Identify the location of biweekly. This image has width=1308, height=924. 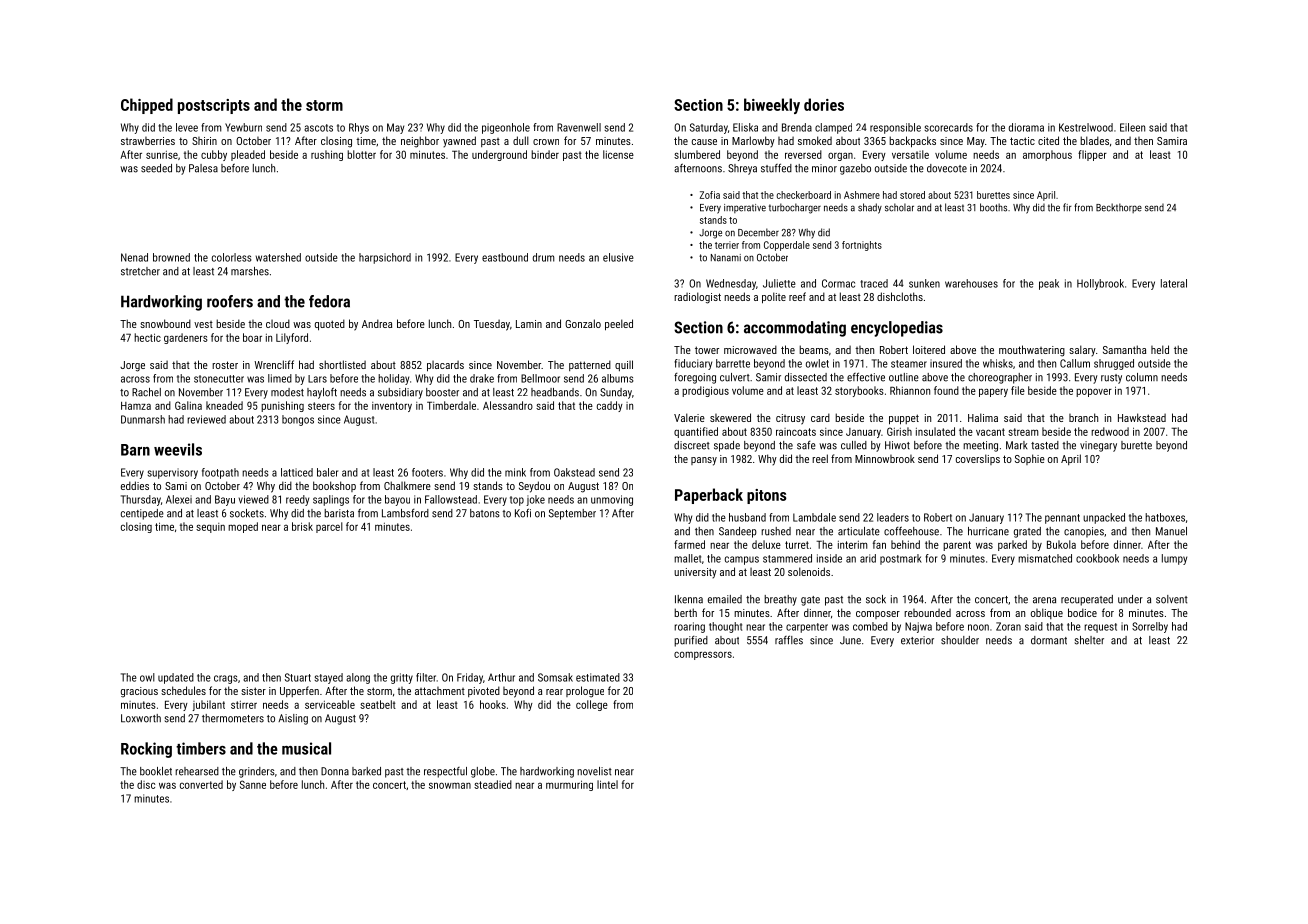
(772, 106).
